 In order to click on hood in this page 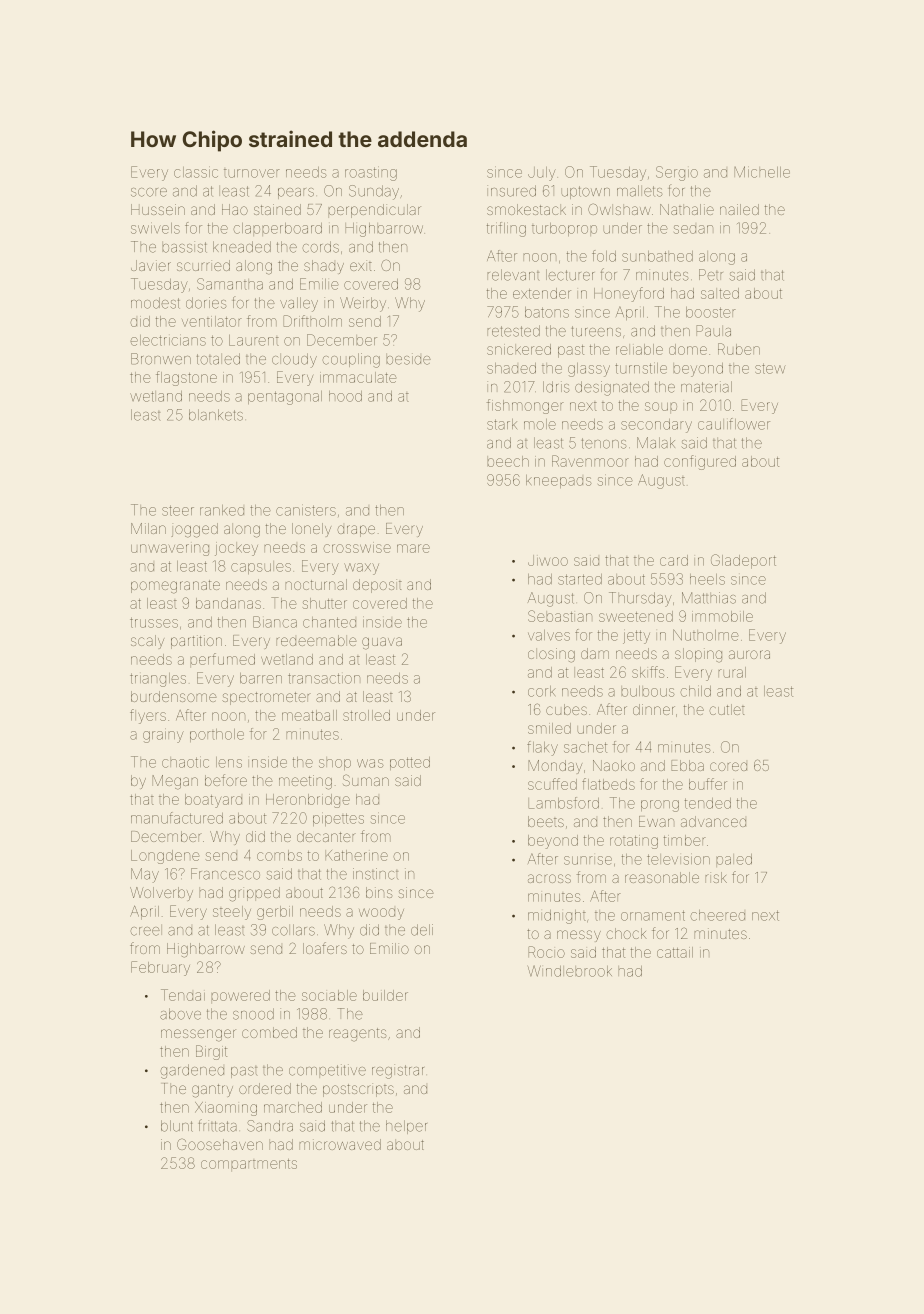, I will do `click(345, 396)`.
